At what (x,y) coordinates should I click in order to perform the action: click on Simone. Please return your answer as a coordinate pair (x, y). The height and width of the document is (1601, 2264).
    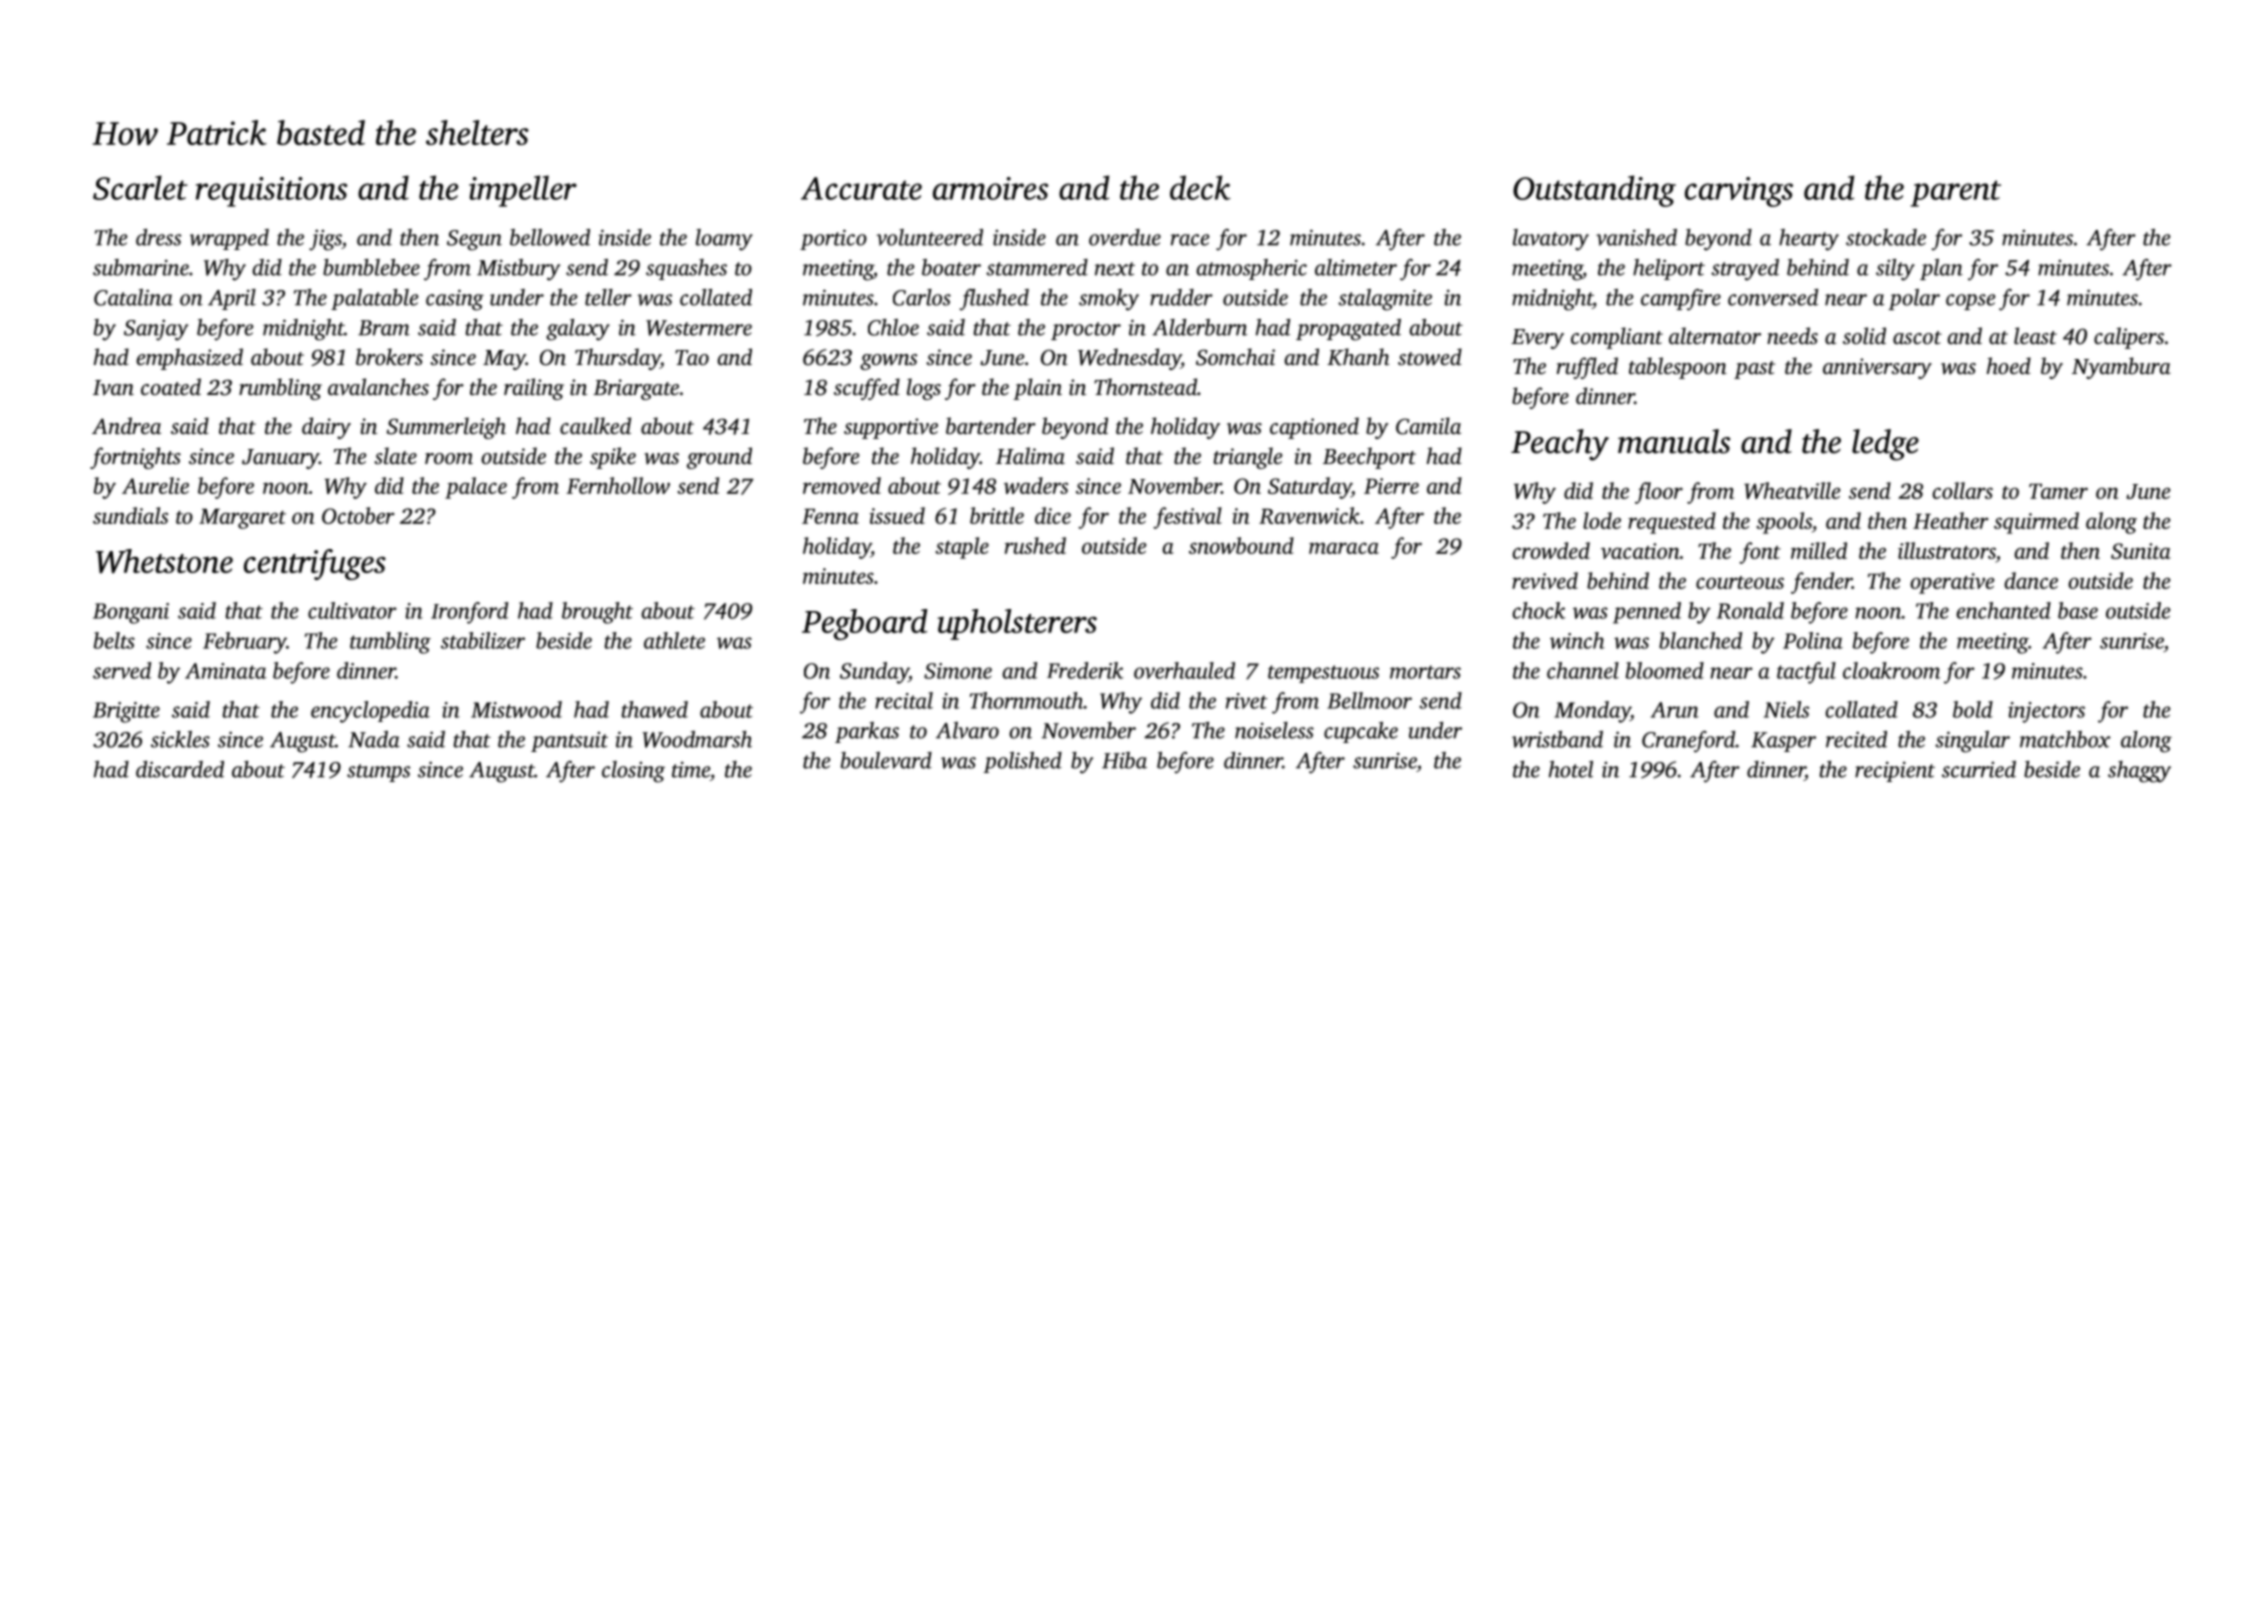
    Looking at the image, I should click on (958, 671).
